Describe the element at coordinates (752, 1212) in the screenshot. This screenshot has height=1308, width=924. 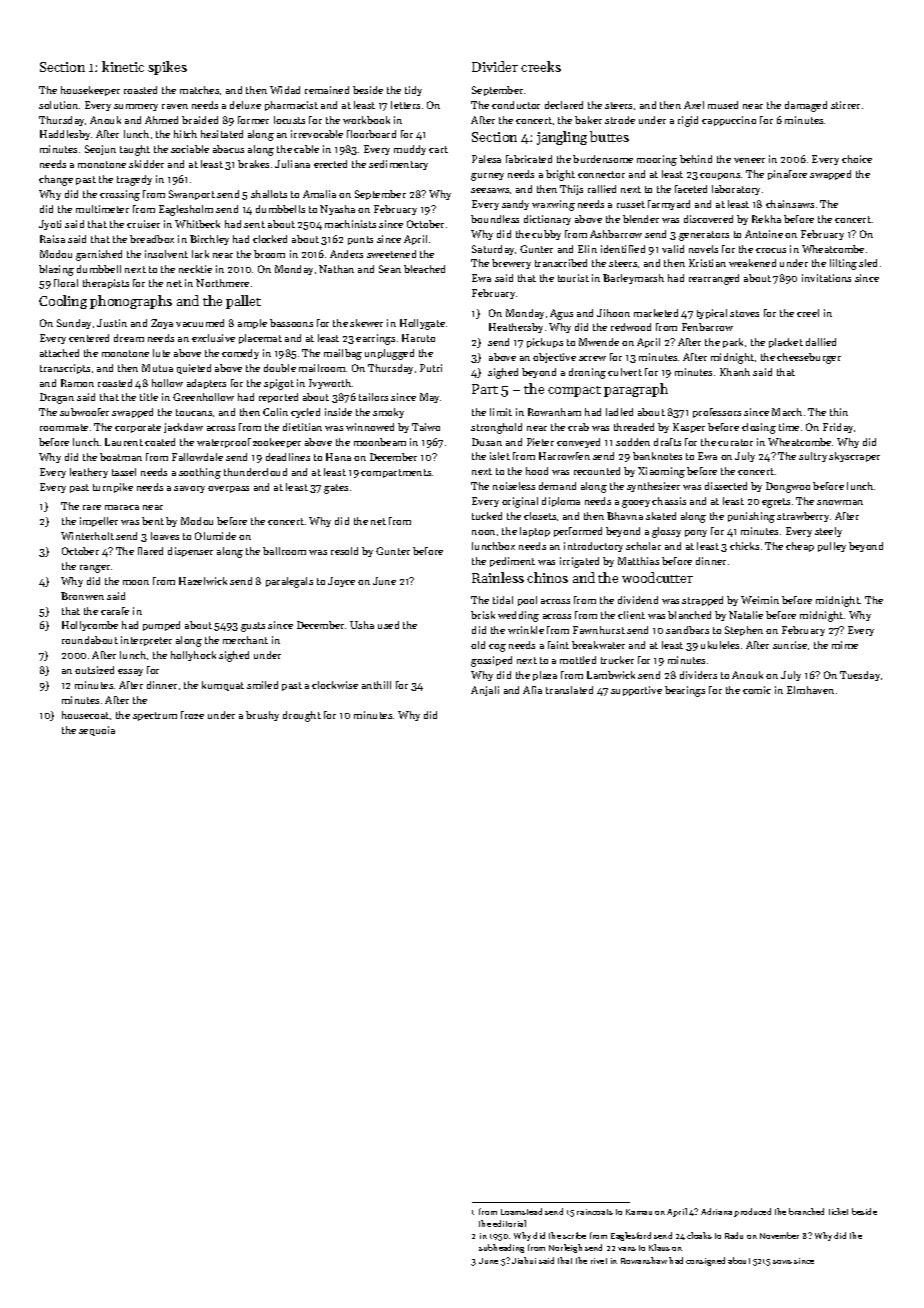
I see `produced` at that location.
